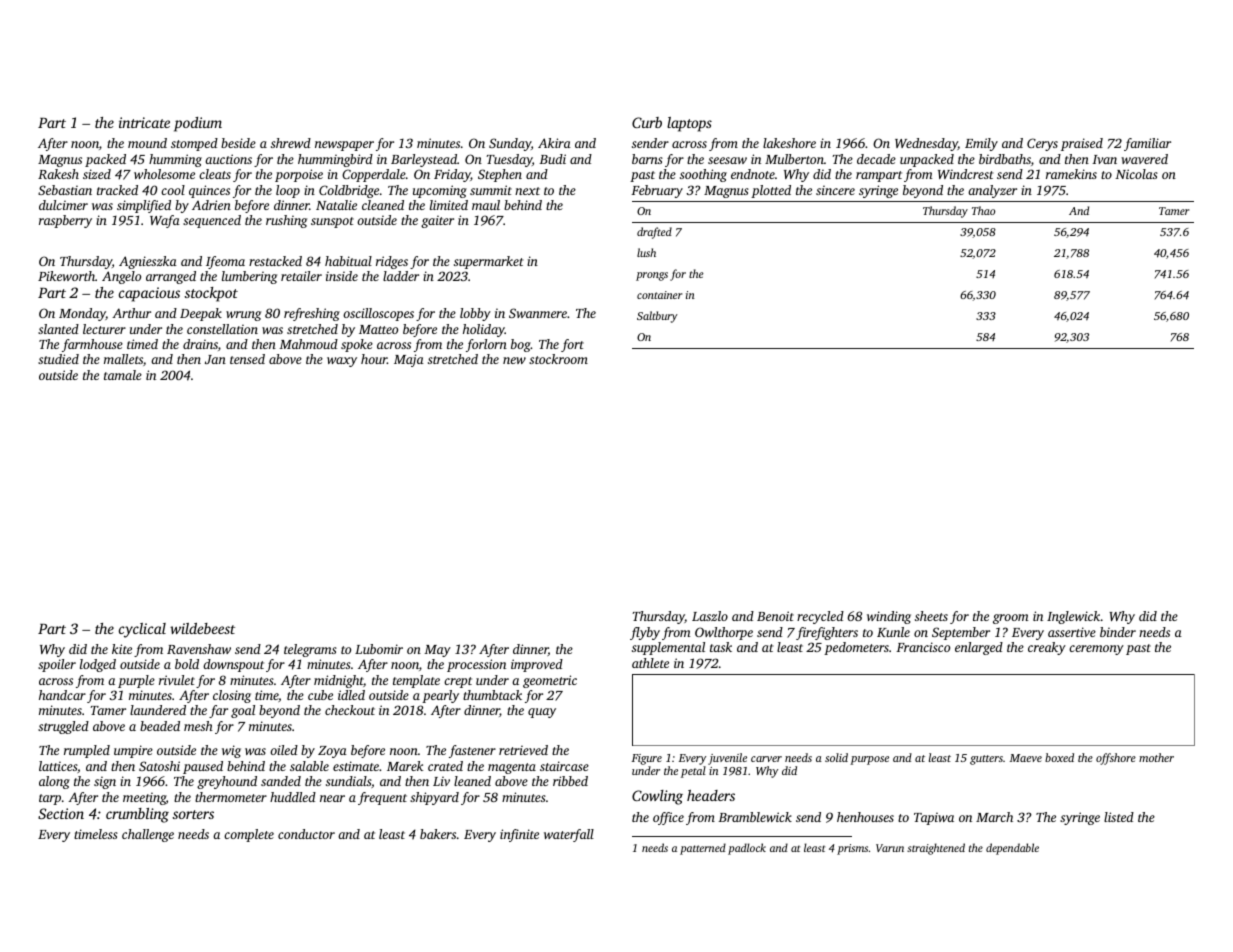 Image resolution: width=1233 pixels, height=952 pixels. I want to click on Saltbury, so click(657, 317).
